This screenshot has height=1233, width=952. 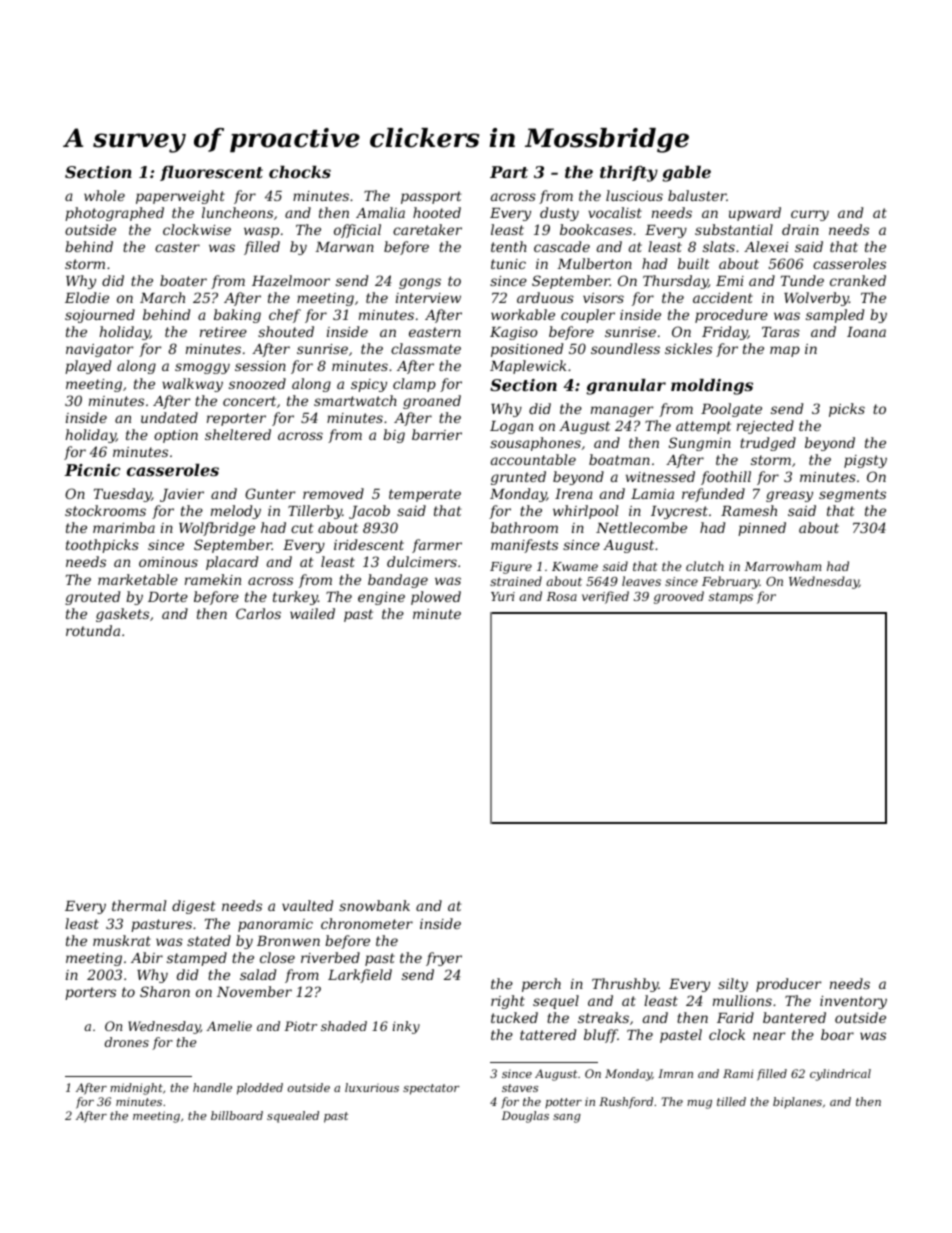 I want to click on whole, so click(x=104, y=195).
